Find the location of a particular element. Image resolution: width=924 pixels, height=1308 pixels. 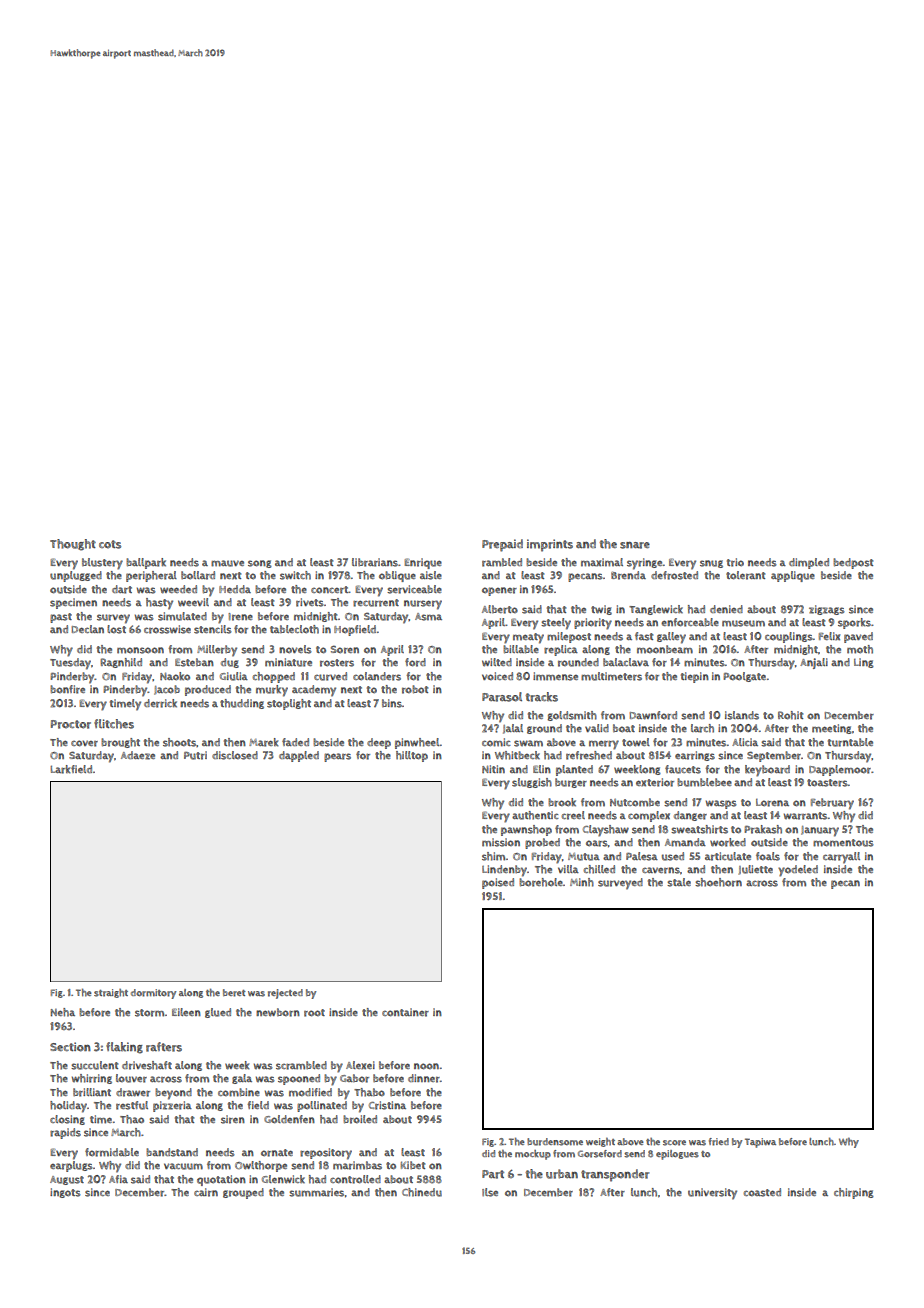

bumblebee is located at coordinates (704, 782).
